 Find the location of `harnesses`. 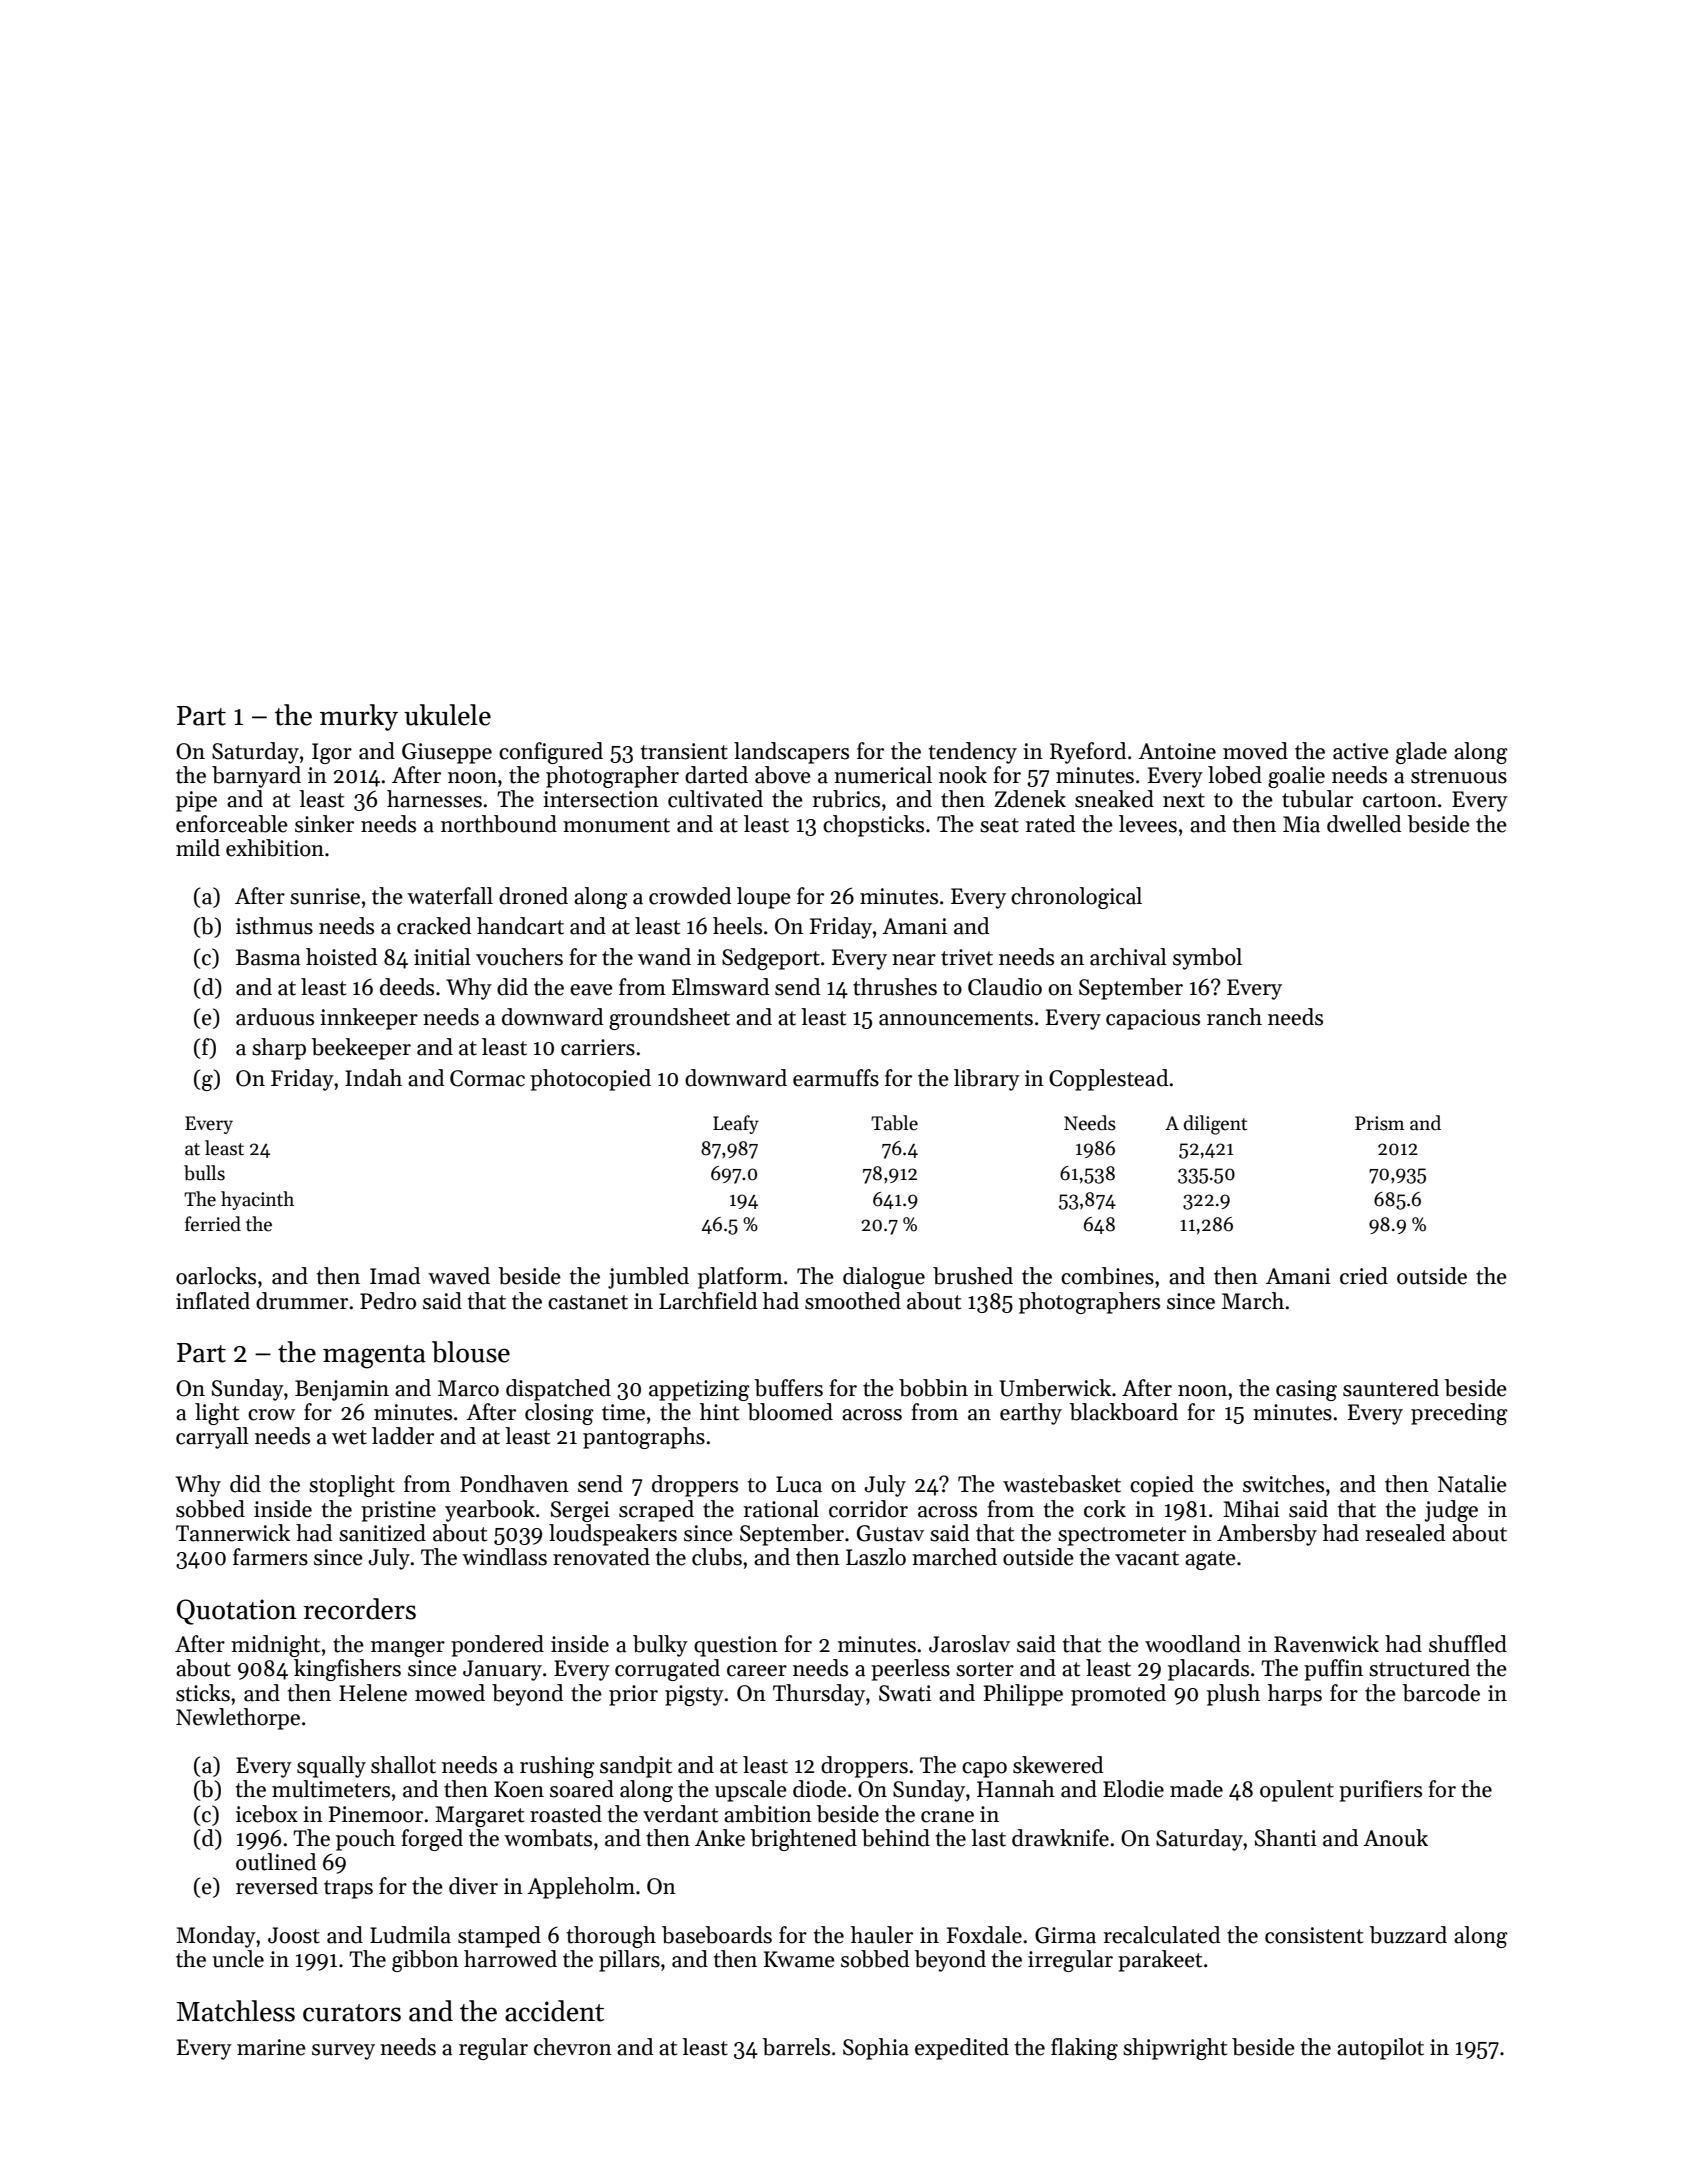

harnesses is located at coordinates (434, 799).
